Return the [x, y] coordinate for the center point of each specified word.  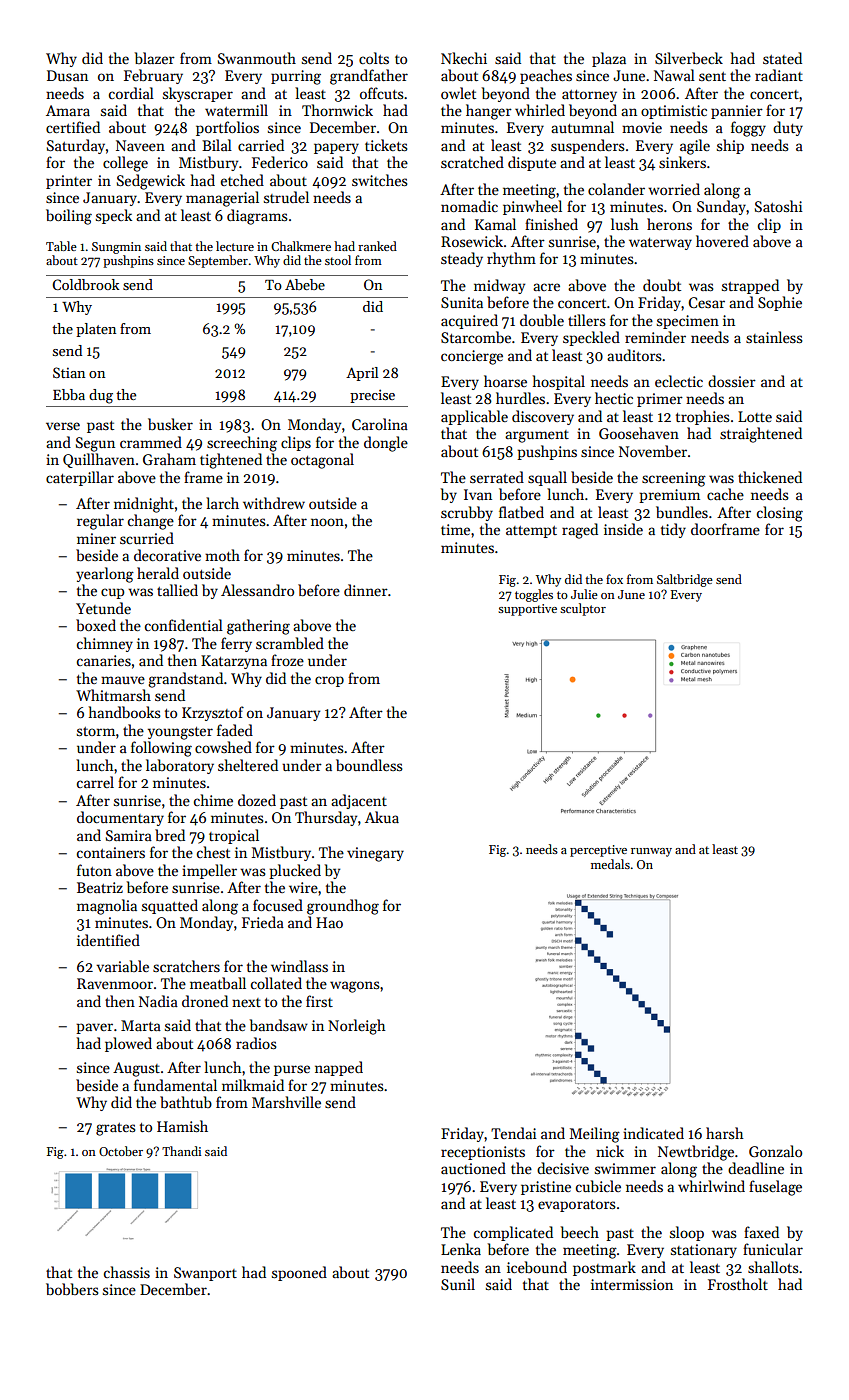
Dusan [67, 75]
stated [782, 58]
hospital [558, 382]
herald [158, 573]
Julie [584, 594]
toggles [534, 595]
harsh [725, 1133]
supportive [527, 610]
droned [205, 1001]
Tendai [514, 1133]
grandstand [185, 680]
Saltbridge [685, 580]
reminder [655, 337]
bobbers [72, 1289]
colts [374, 58]
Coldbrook [85, 284]
